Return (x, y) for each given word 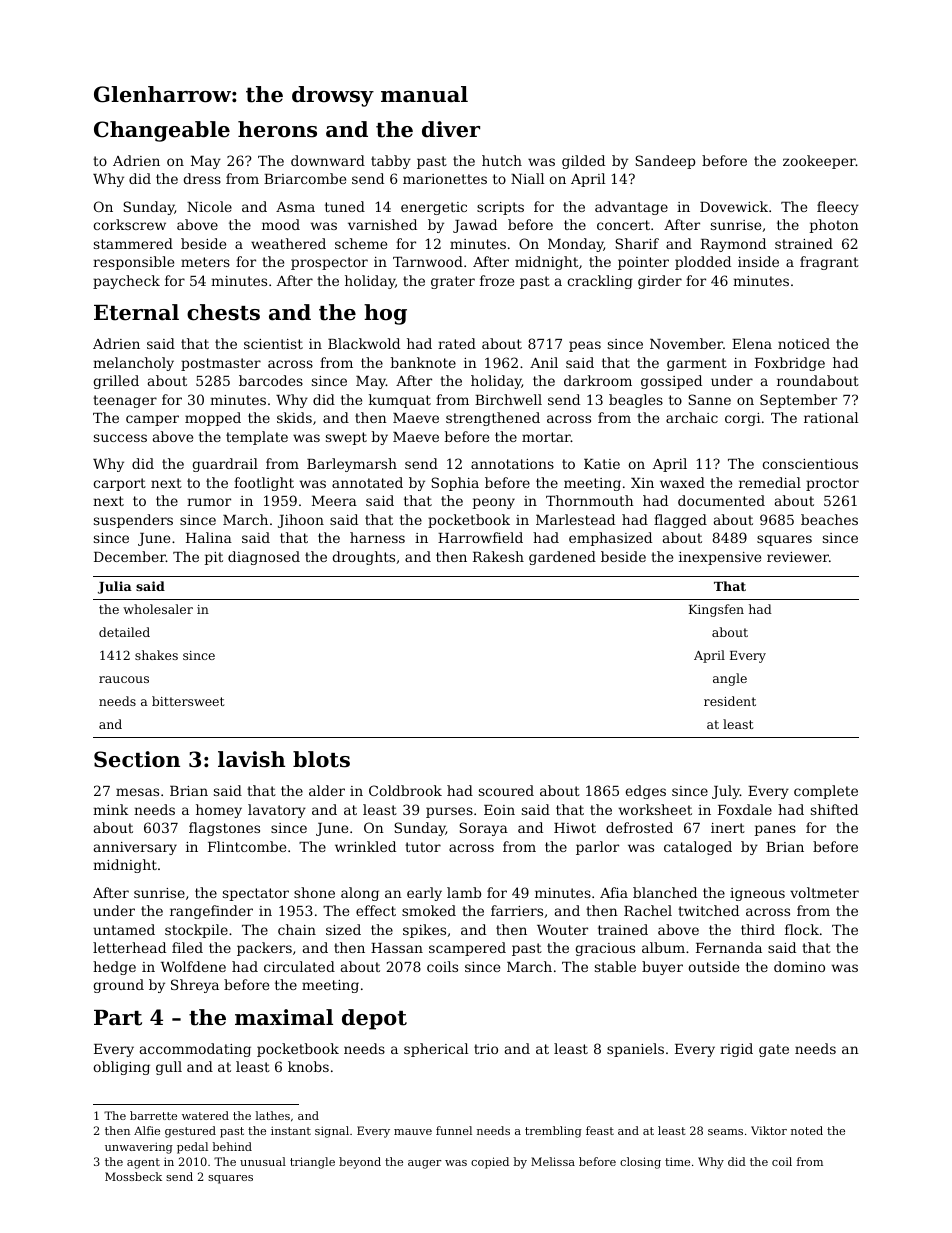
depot (374, 1019)
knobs (308, 1066)
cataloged (698, 848)
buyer (662, 968)
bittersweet (188, 701)
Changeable (162, 131)
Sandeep (665, 162)
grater (453, 282)
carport (119, 484)
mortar (546, 437)
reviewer (798, 557)
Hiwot (575, 828)
